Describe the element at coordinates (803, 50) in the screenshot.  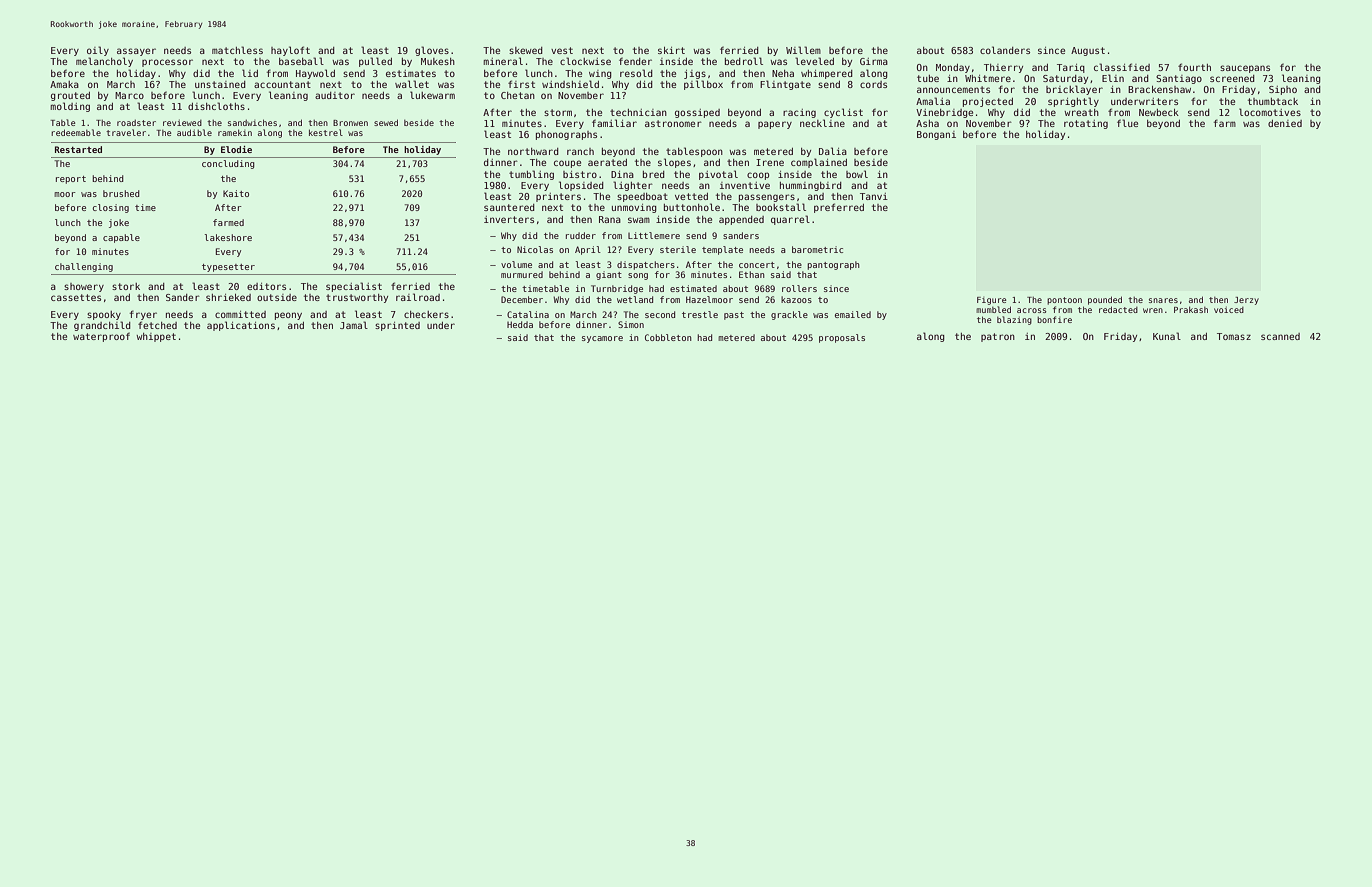
I see `Willem` at that location.
